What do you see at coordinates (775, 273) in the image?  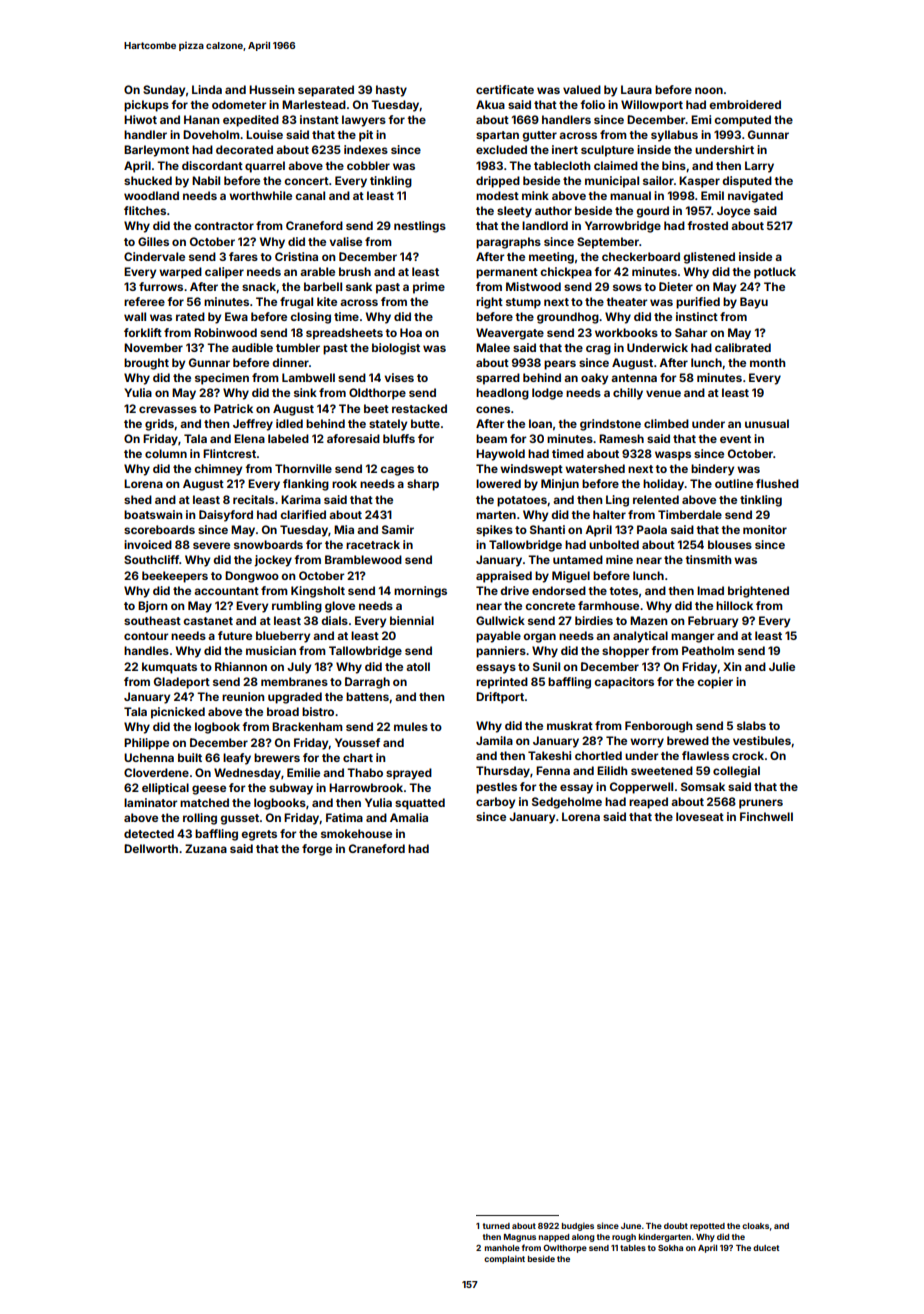 I see `potluck` at bounding box center [775, 273].
